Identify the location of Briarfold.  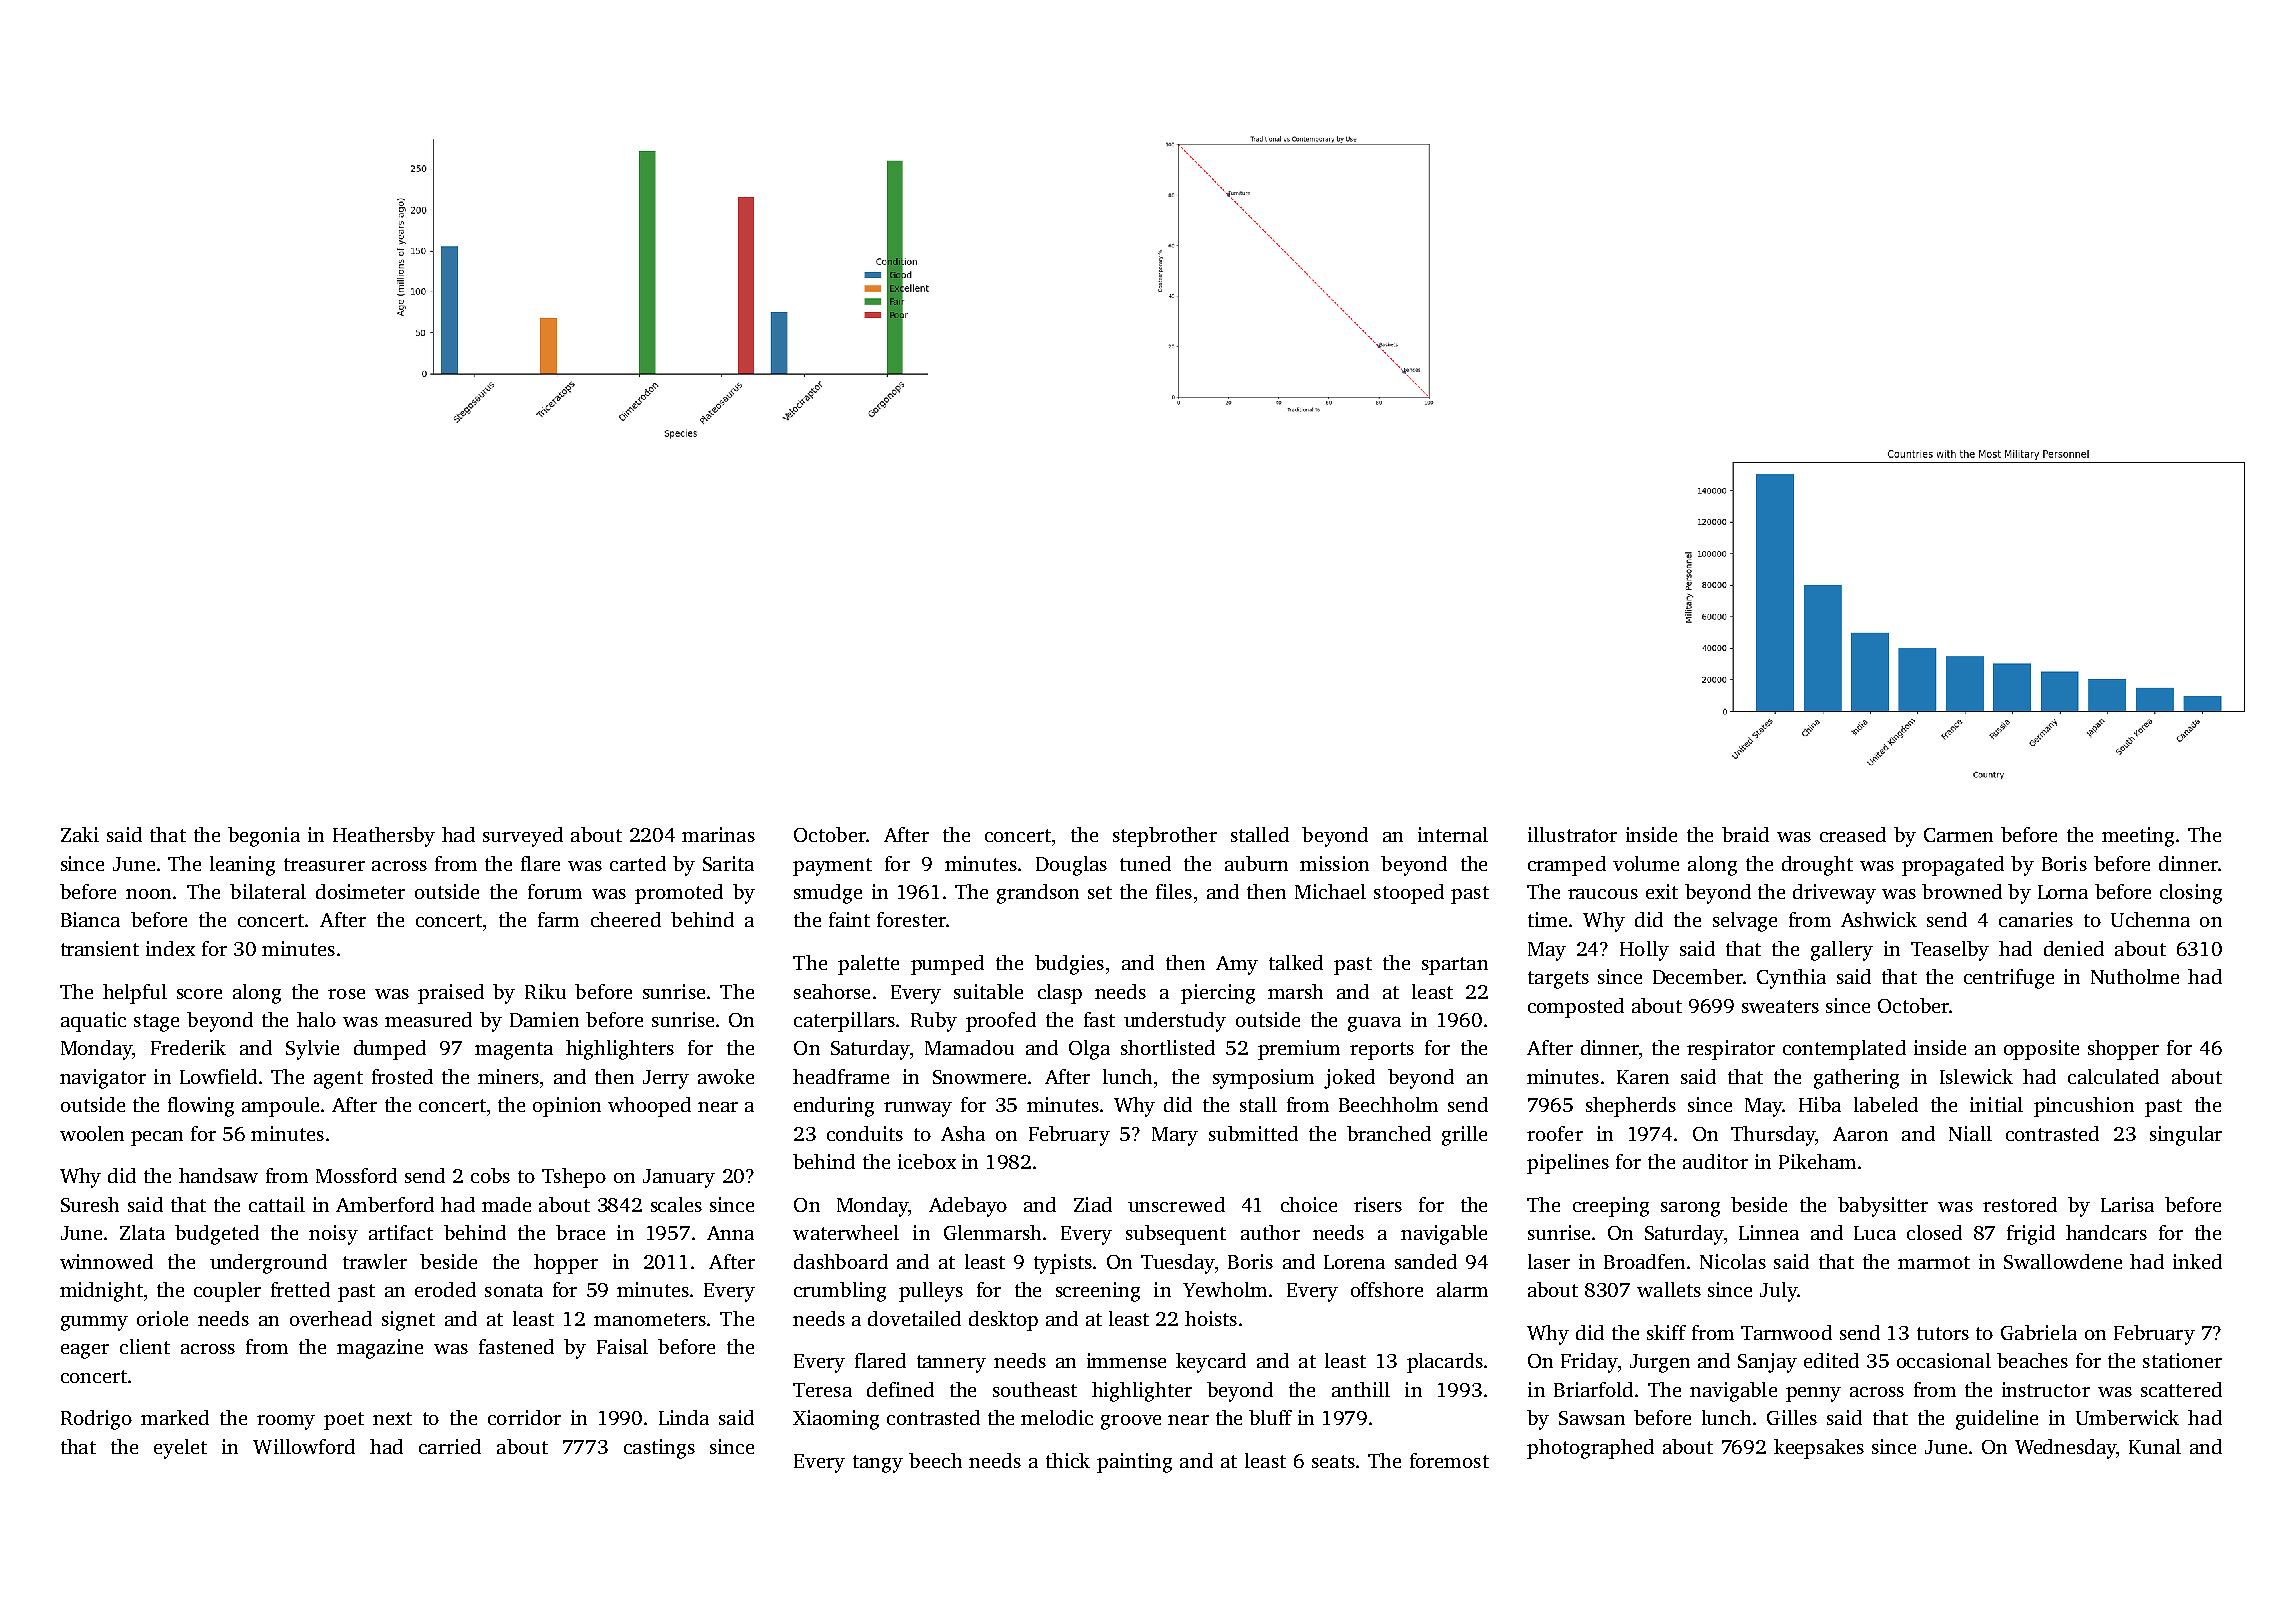
(1593, 1389).
